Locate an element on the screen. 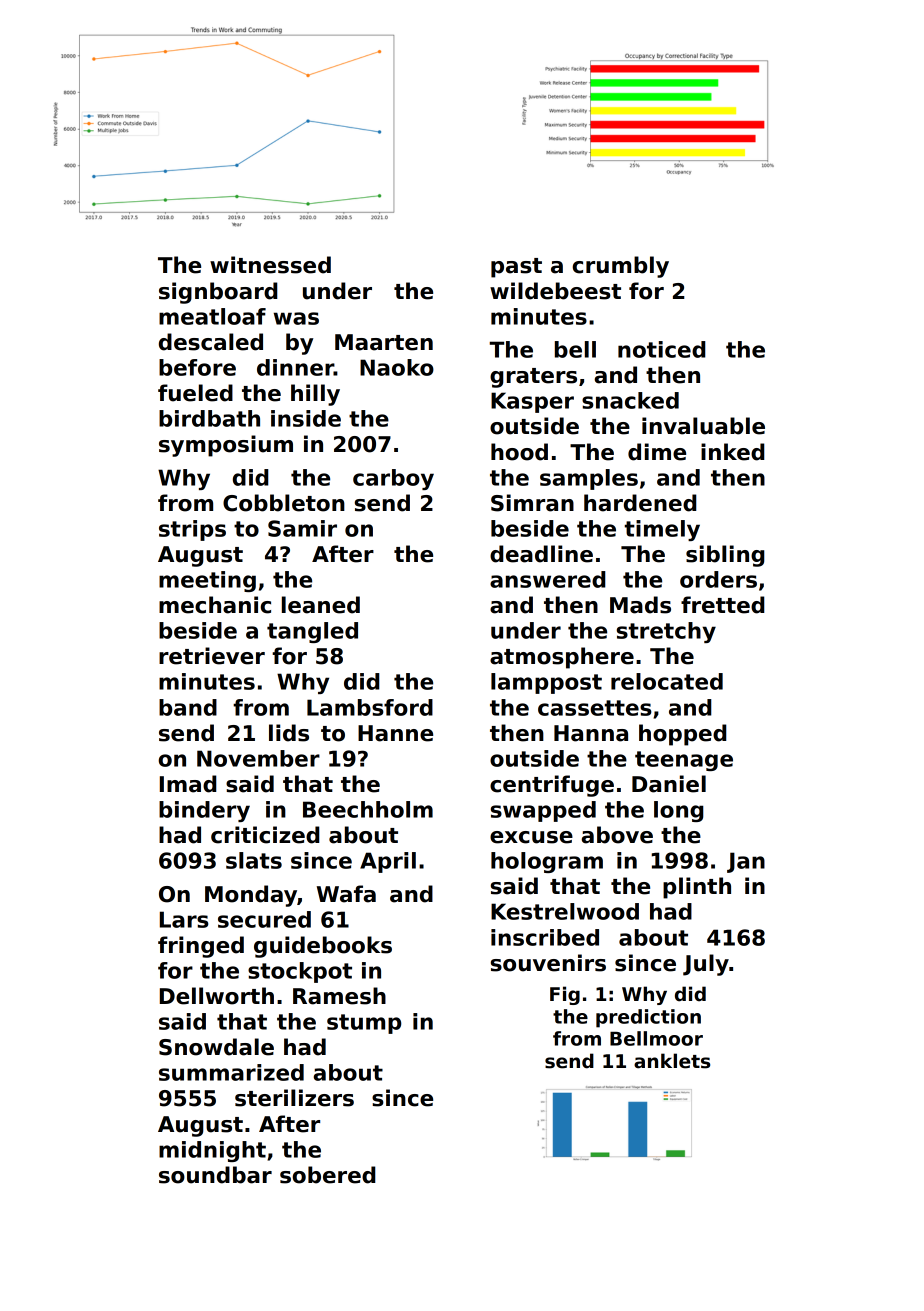 Image resolution: width=924 pixels, height=1311 pixels. before is located at coordinates (197, 367).
